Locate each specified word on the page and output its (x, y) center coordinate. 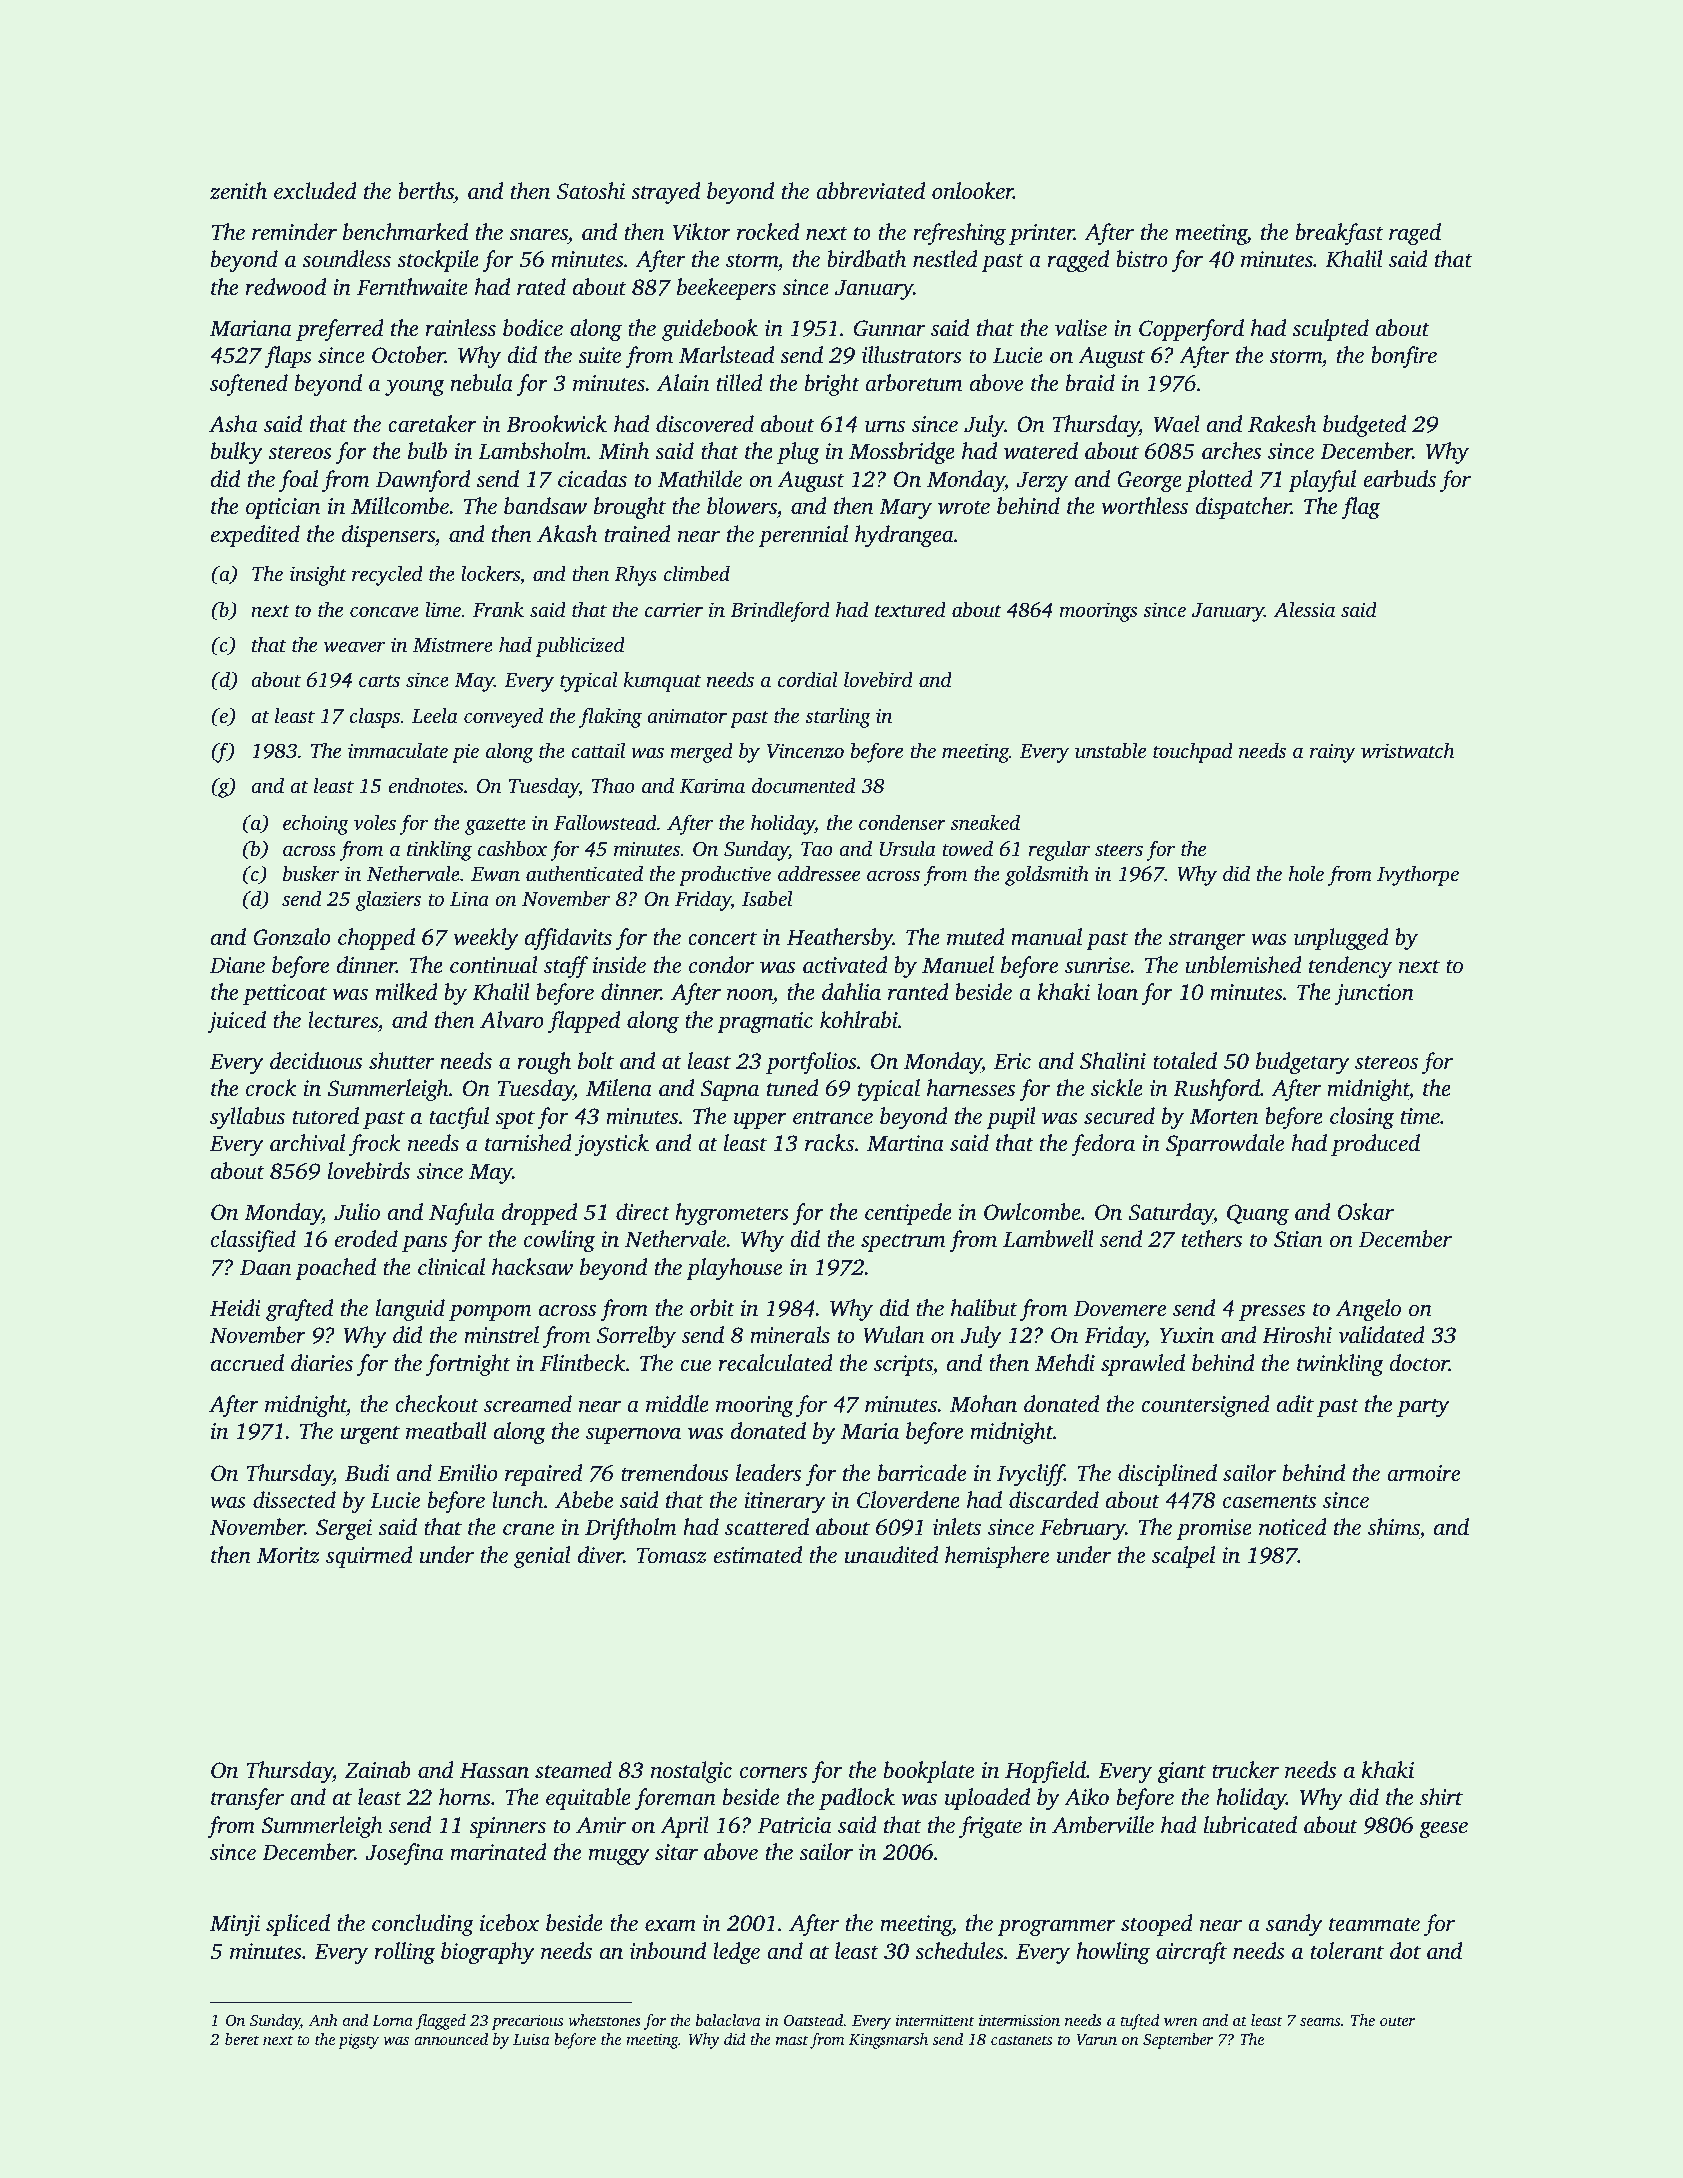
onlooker (973, 191)
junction (1374, 994)
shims (1394, 1528)
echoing (316, 824)
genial (542, 1557)
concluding (423, 1925)
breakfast (1339, 234)
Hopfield (1045, 1772)
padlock (857, 1799)
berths (426, 191)
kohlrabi (859, 1020)
